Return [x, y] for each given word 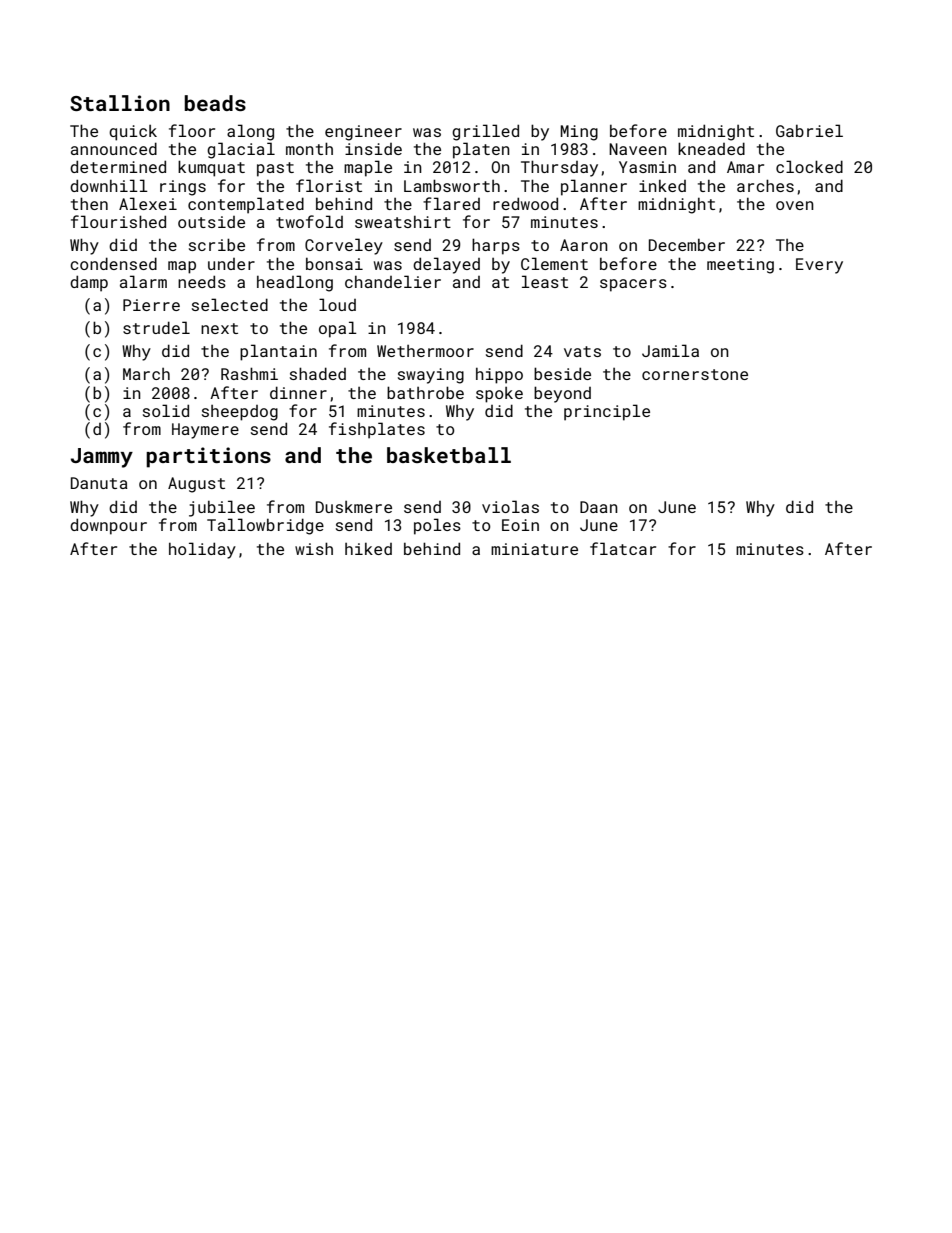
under [231, 264]
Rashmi [249, 373]
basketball [449, 455]
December [687, 245]
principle [607, 412]
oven [795, 205]
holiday [202, 550]
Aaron [584, 245]
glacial [241, 150]
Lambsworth [452, 185]
